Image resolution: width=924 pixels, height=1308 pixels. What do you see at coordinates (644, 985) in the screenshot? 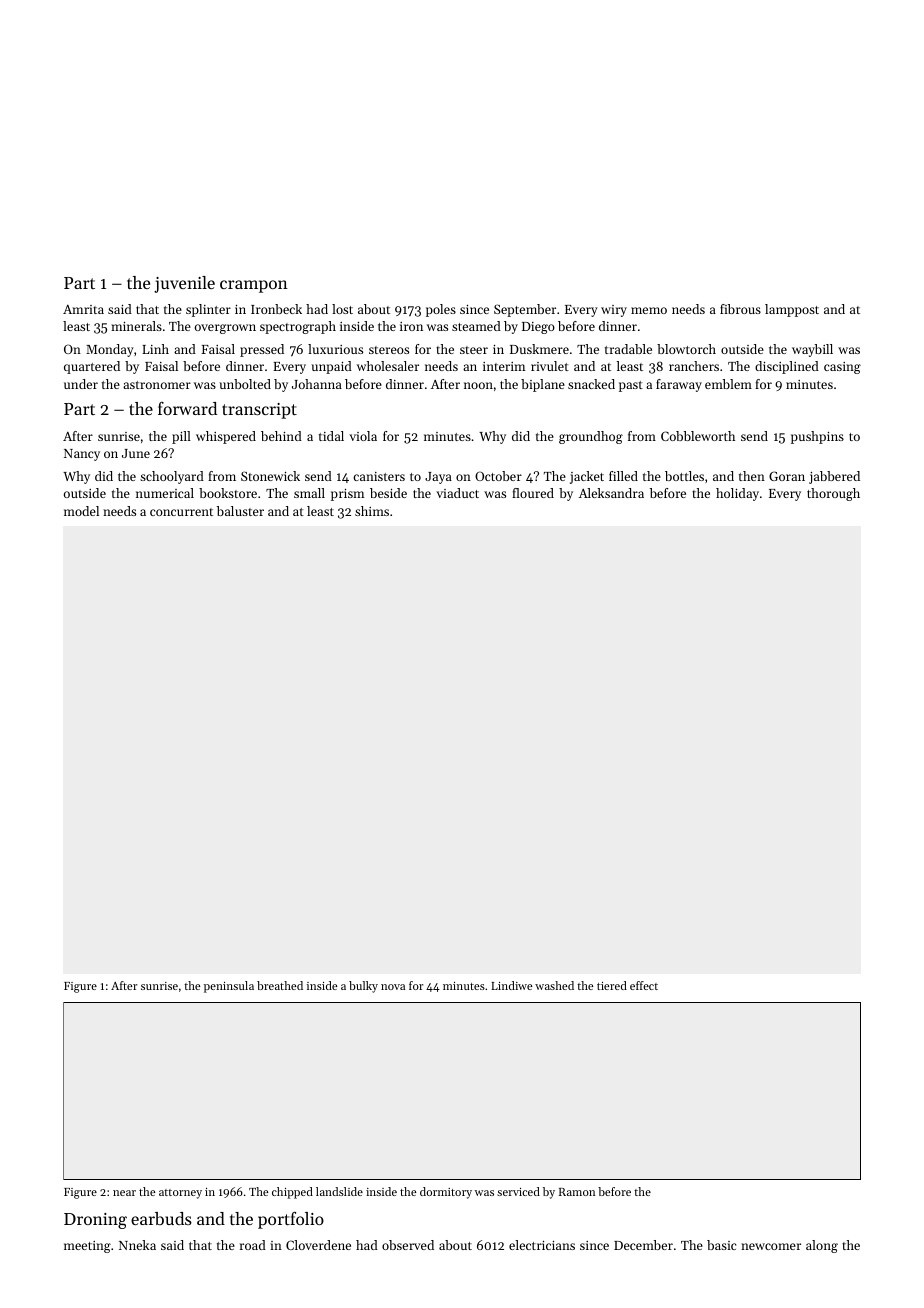
I see `effect` at bounding box center [644, 985].
